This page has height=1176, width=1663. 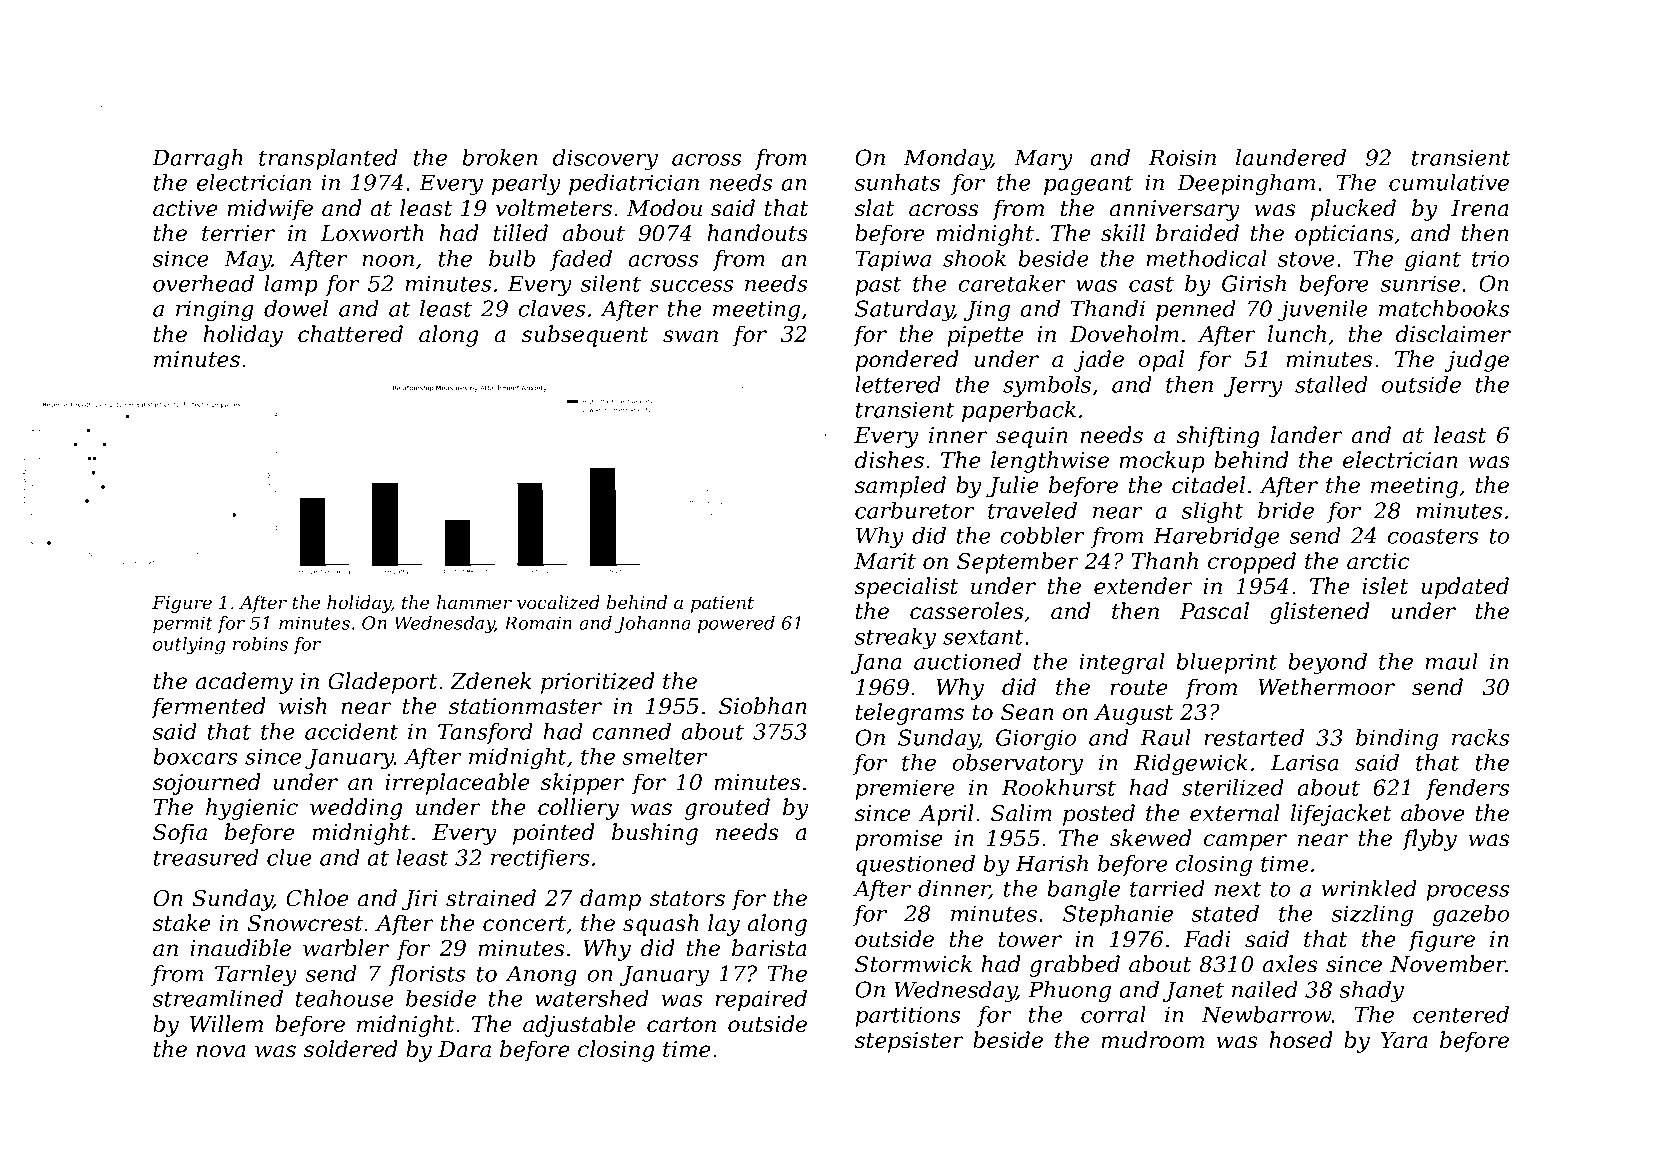 What do you see at coordinates (878, 286) in the page?
I see `past` at bounding box center [878, 286].
